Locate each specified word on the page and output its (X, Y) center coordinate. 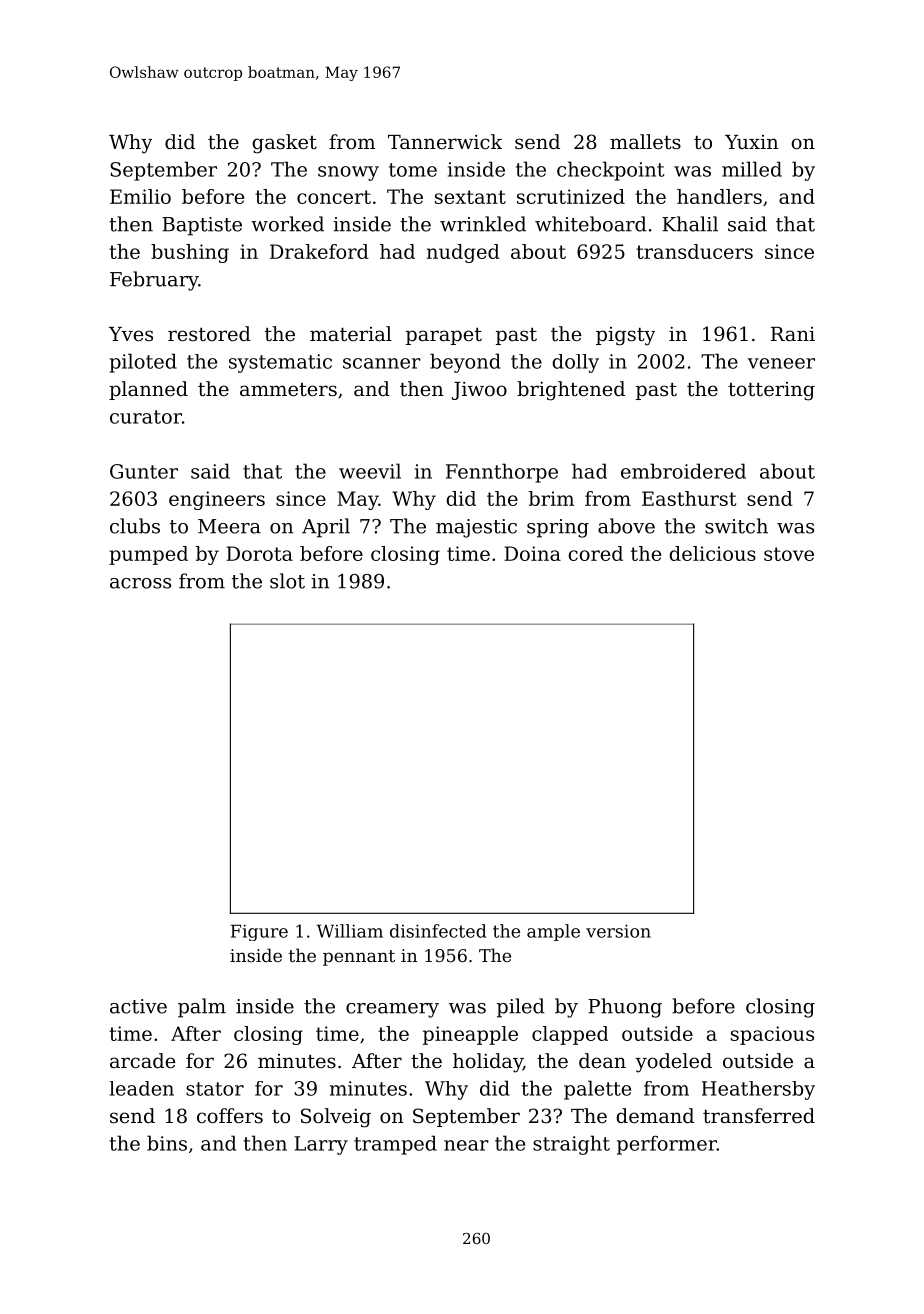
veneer (781, 363)
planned (148, 390)
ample (553, 932)
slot (287, 581)
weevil (370, 471)
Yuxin (751, 142)
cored (595, 553)
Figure (259, 932)
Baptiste (202, 226)
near (466, 1145)
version (618, 931)
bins (167, 1143)
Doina (532, 553)
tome (413, 170)
